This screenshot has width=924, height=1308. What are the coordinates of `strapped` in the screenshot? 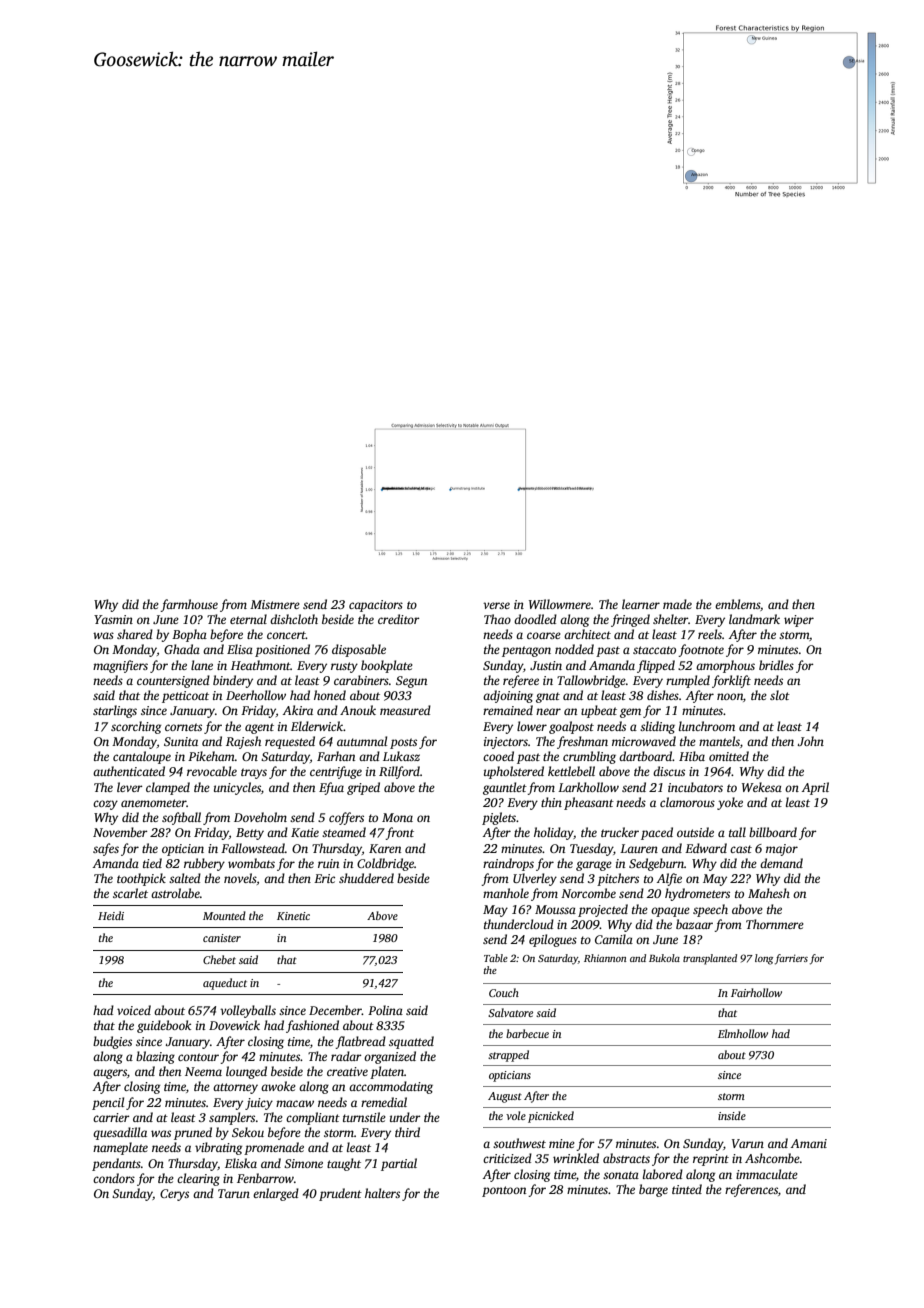 It's located at (508, 1056).
